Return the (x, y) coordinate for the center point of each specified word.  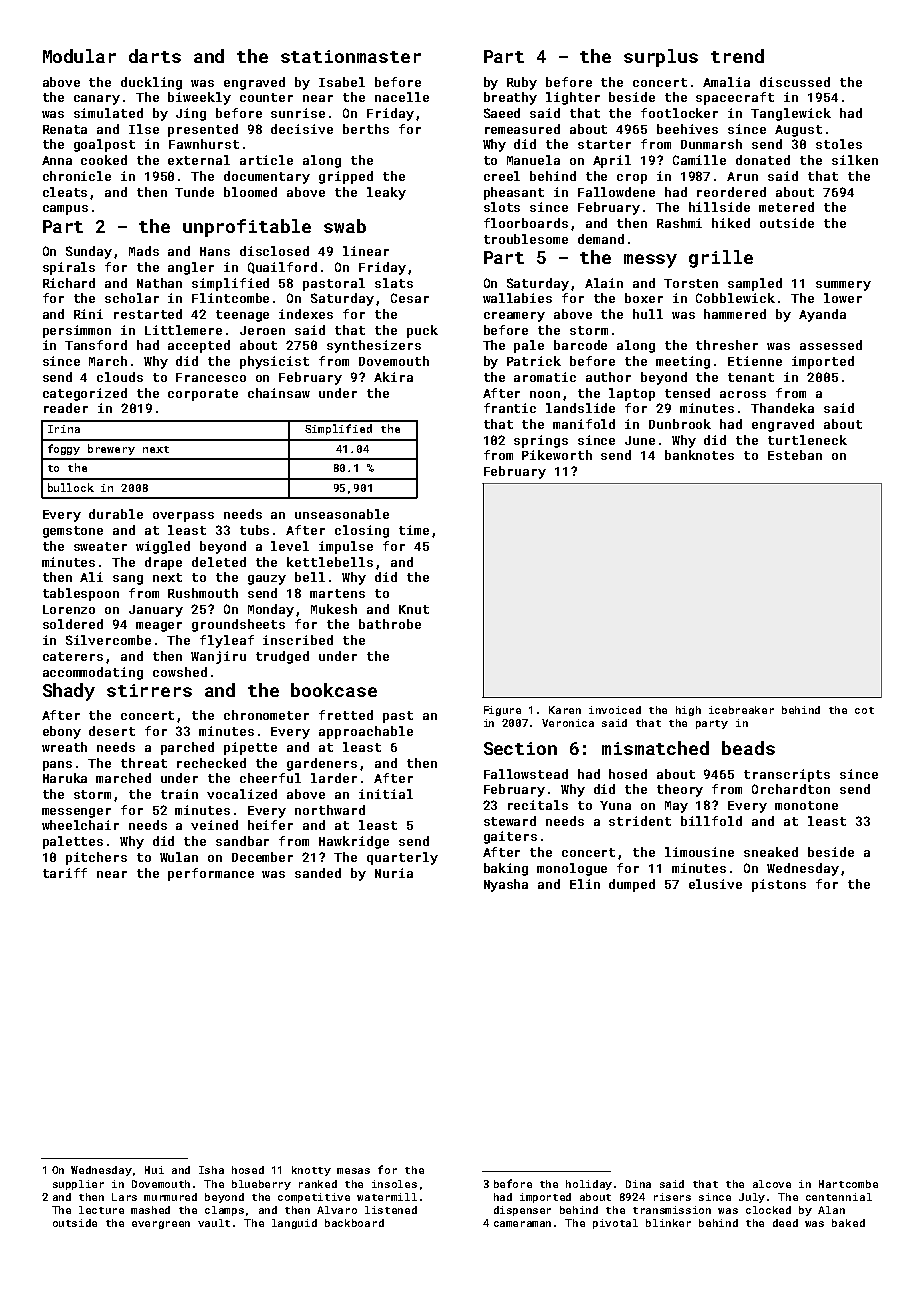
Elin (585, 884)
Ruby (522, 83)
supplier (78, 1185)
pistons (779, 885)
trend (737, 56)
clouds (120, 377)
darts (155, 56)
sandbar (242, 841)
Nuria (394, 873)
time (414, 530)
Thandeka (782, 408)
